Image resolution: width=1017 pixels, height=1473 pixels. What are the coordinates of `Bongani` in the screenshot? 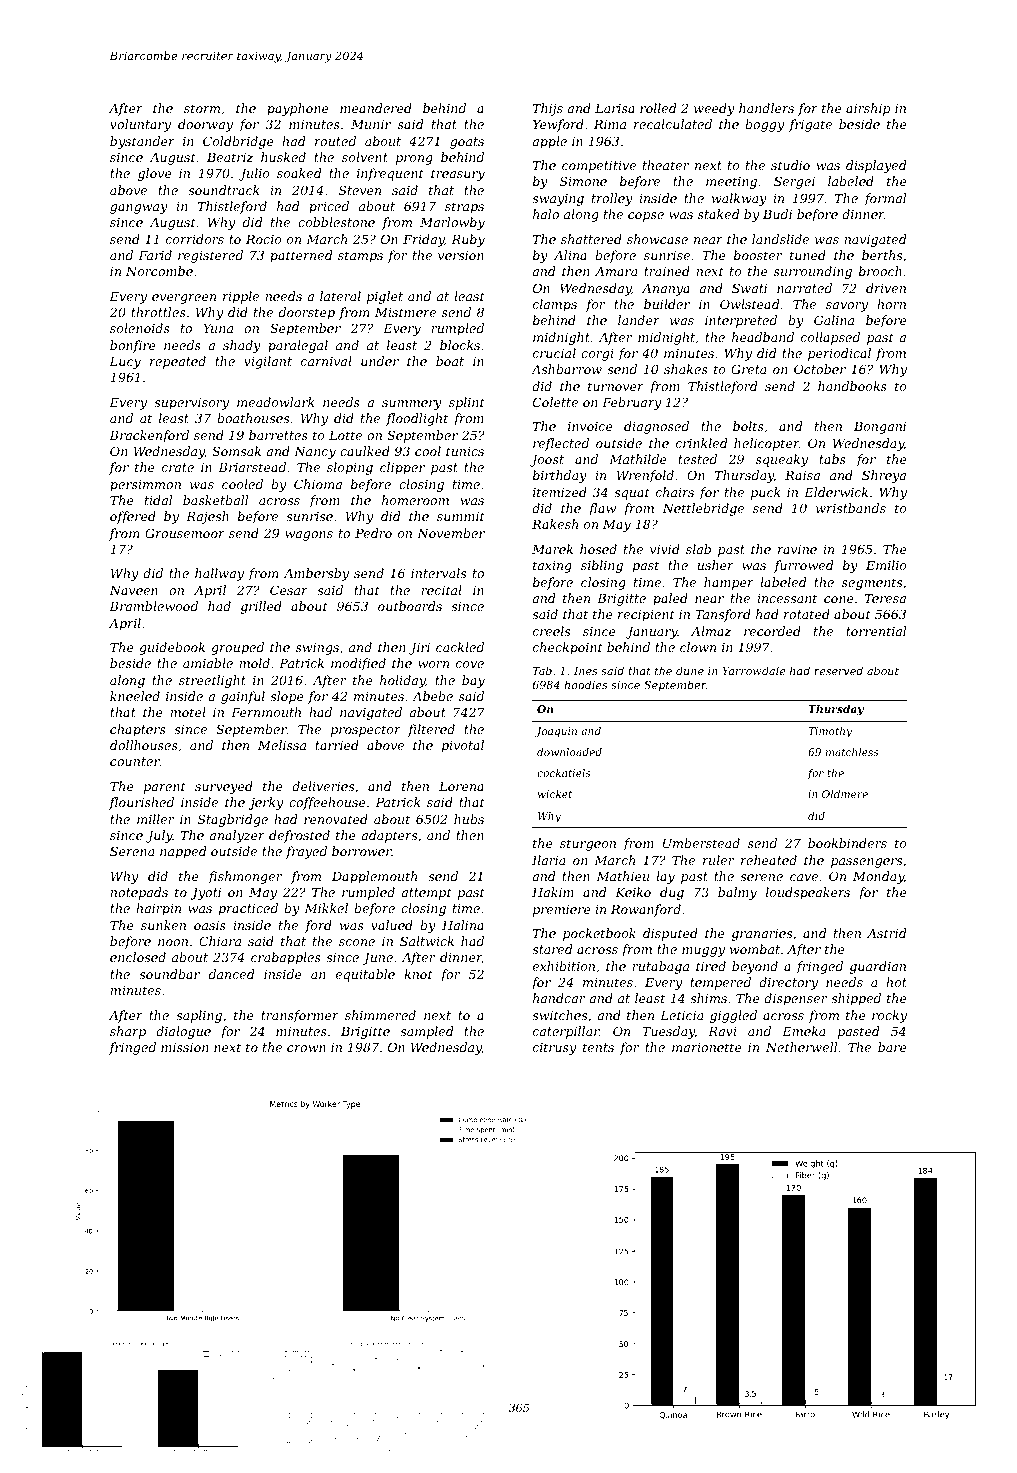 It's located at (880, 428).
